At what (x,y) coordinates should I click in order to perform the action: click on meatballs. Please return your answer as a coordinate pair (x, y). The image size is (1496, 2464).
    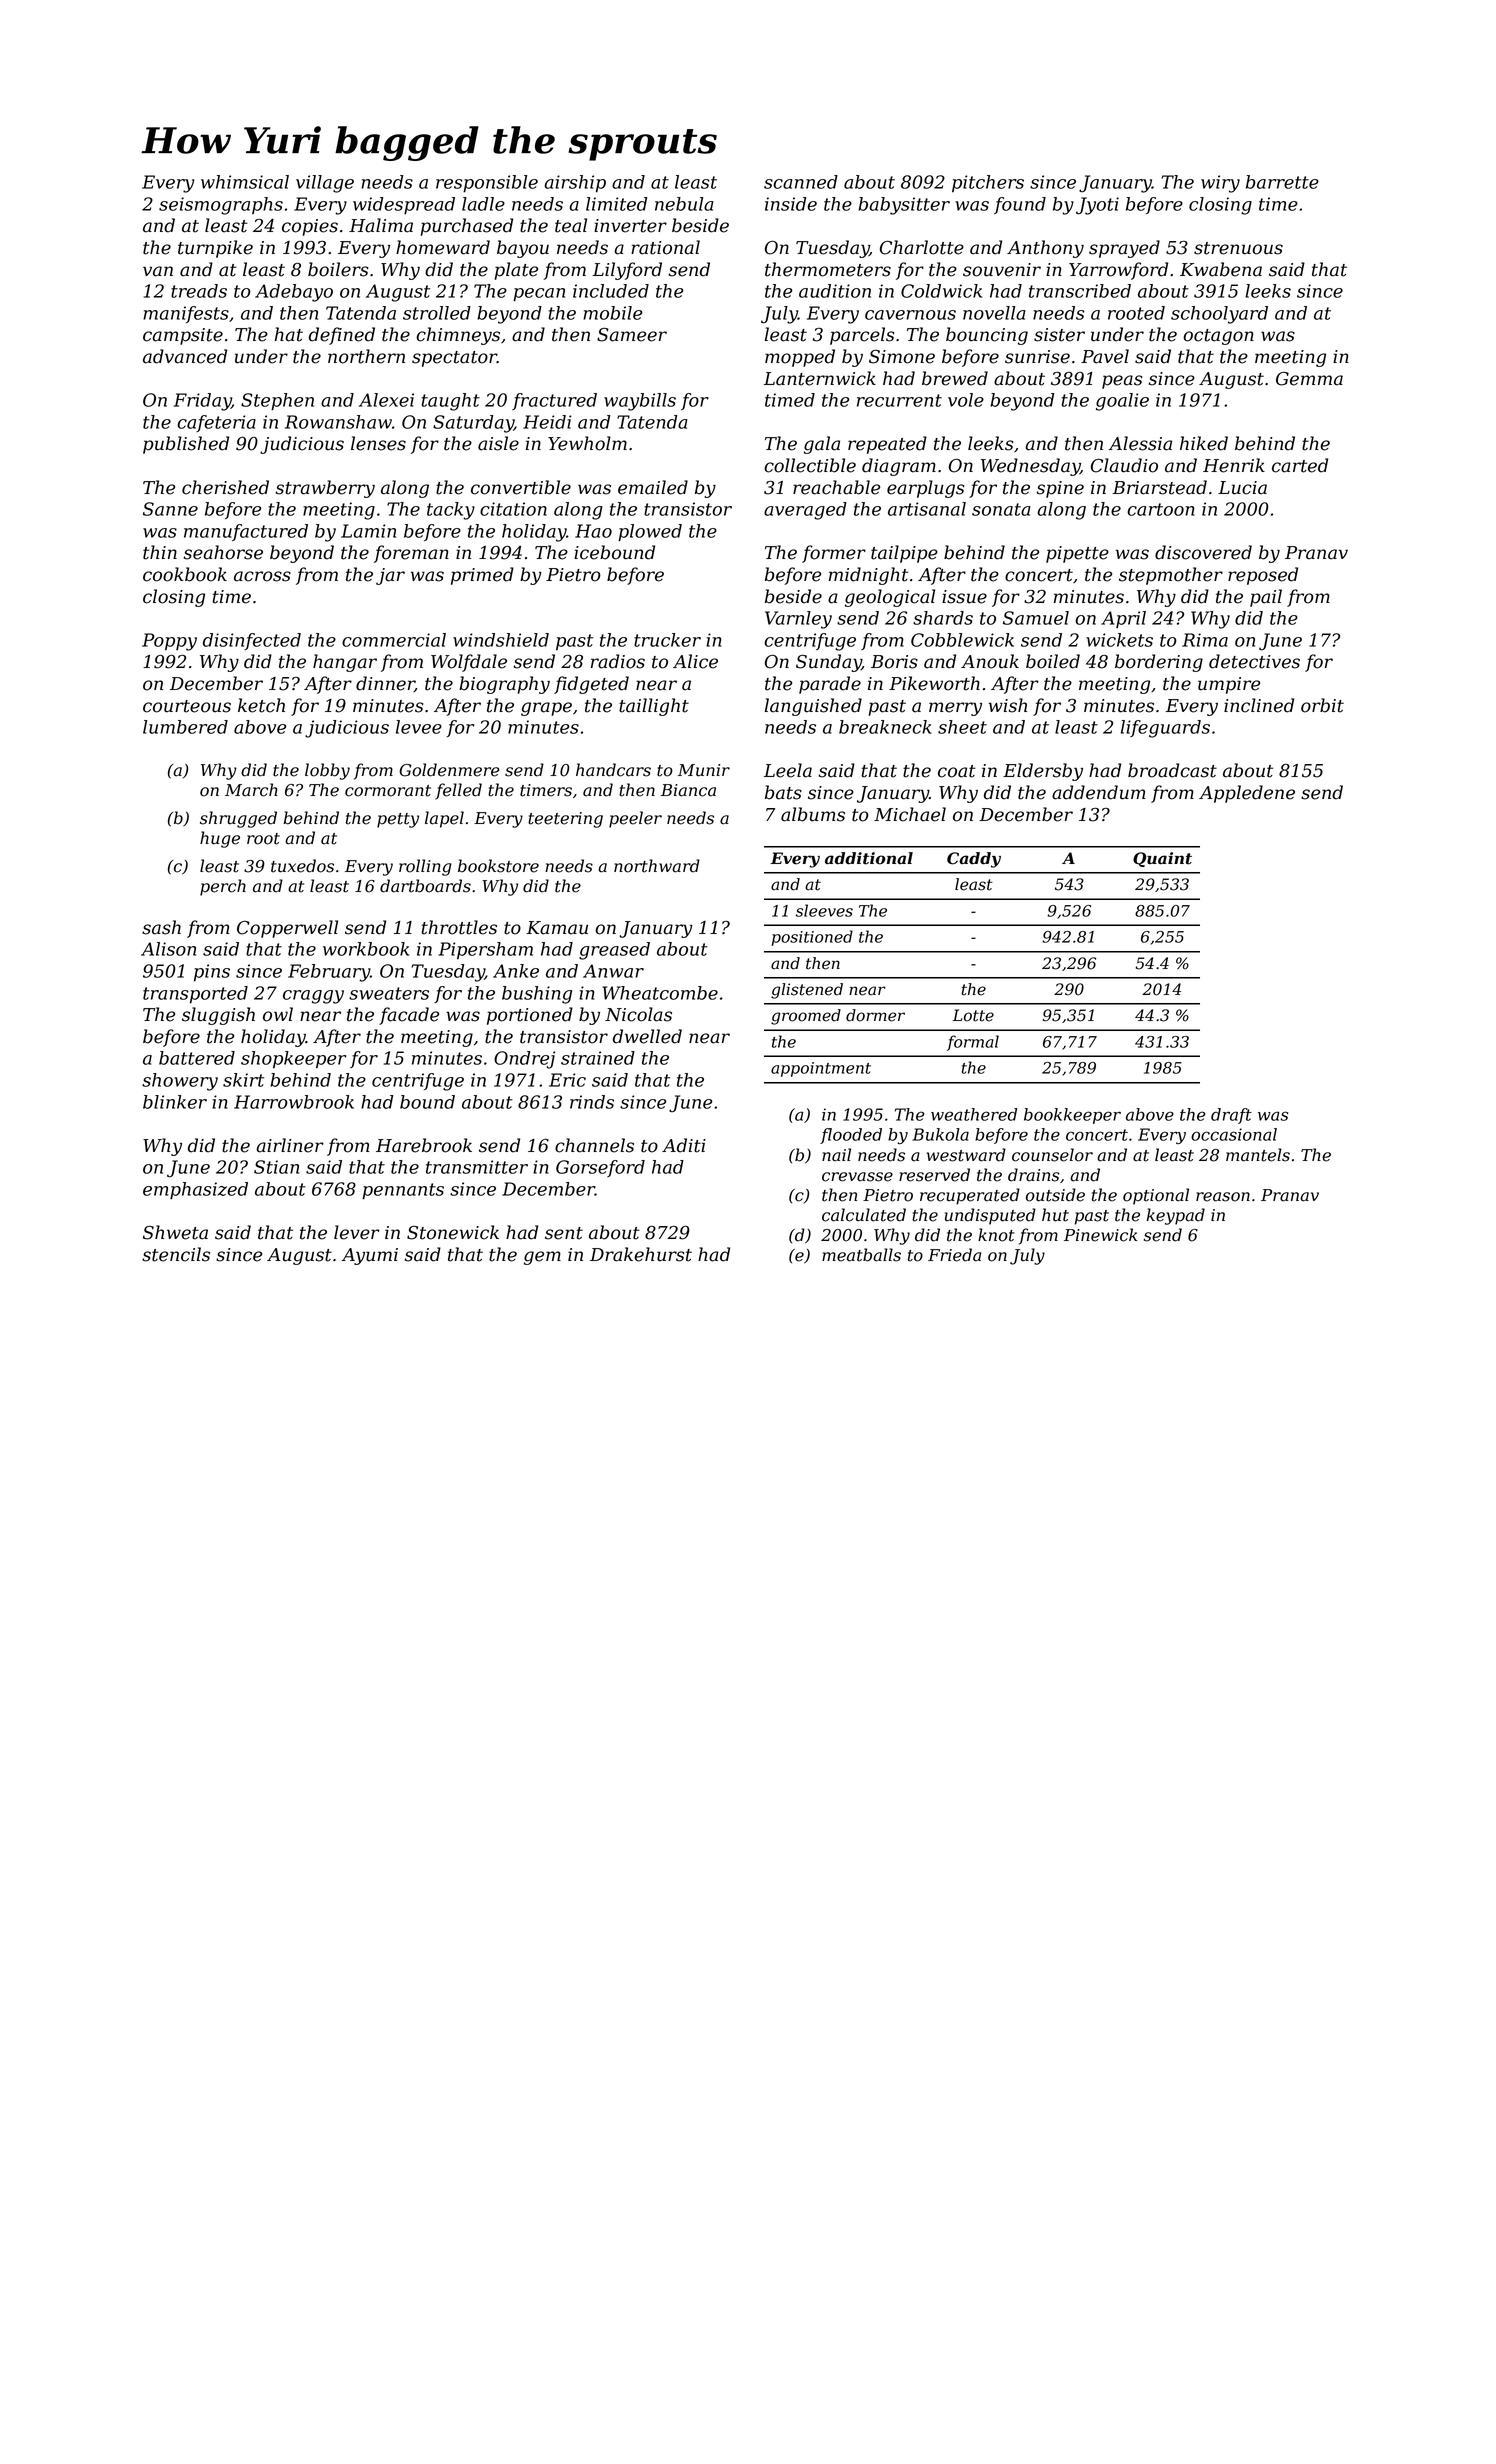
    Looking at the image, I should click on (861, 1255).
